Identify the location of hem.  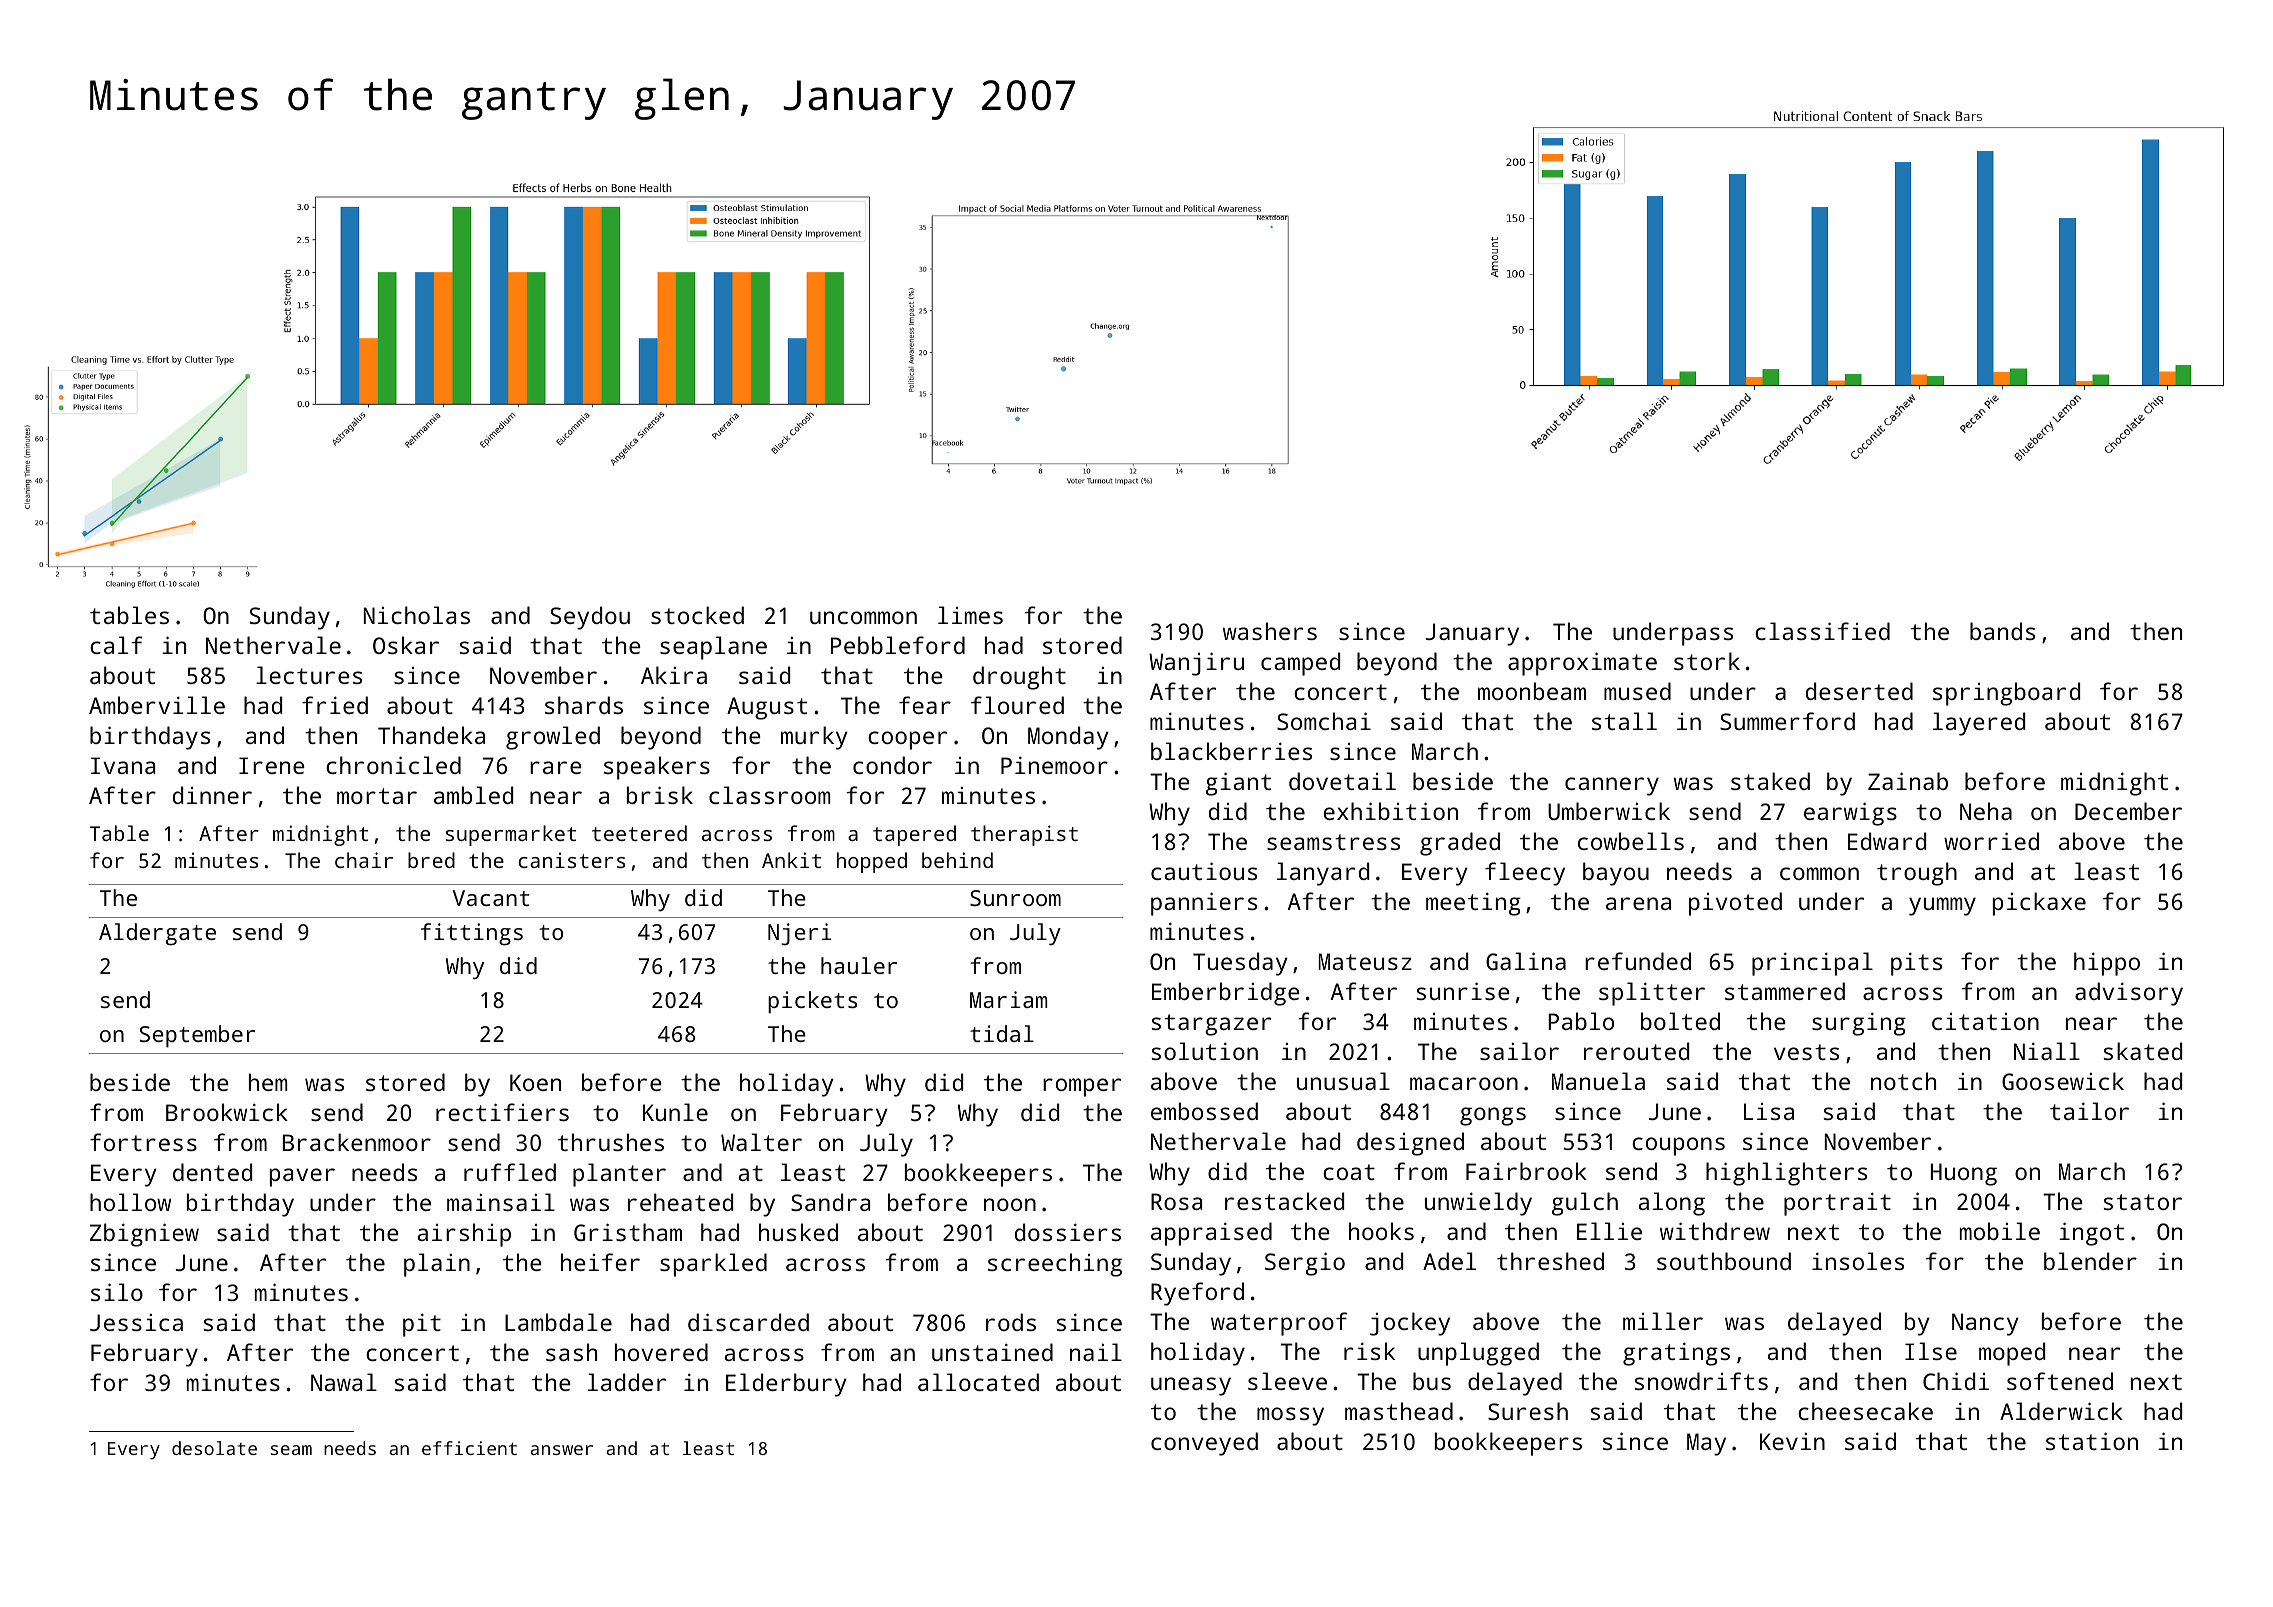
(268, 1082).
